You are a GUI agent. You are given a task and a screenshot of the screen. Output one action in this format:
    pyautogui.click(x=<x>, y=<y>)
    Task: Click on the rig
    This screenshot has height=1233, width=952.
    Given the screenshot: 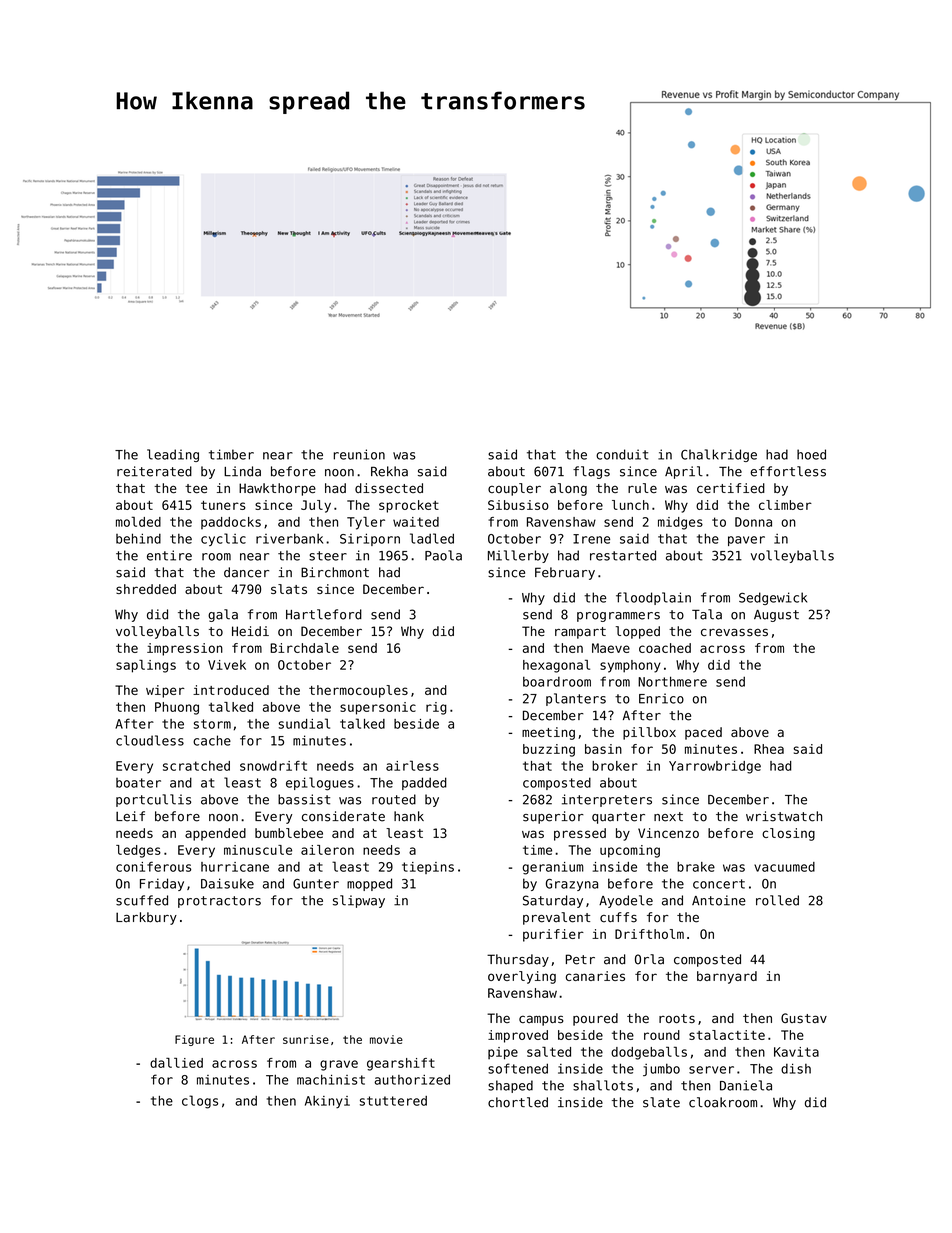 What is the action you would take?
    pyautogui.click(x=436, y=708)
